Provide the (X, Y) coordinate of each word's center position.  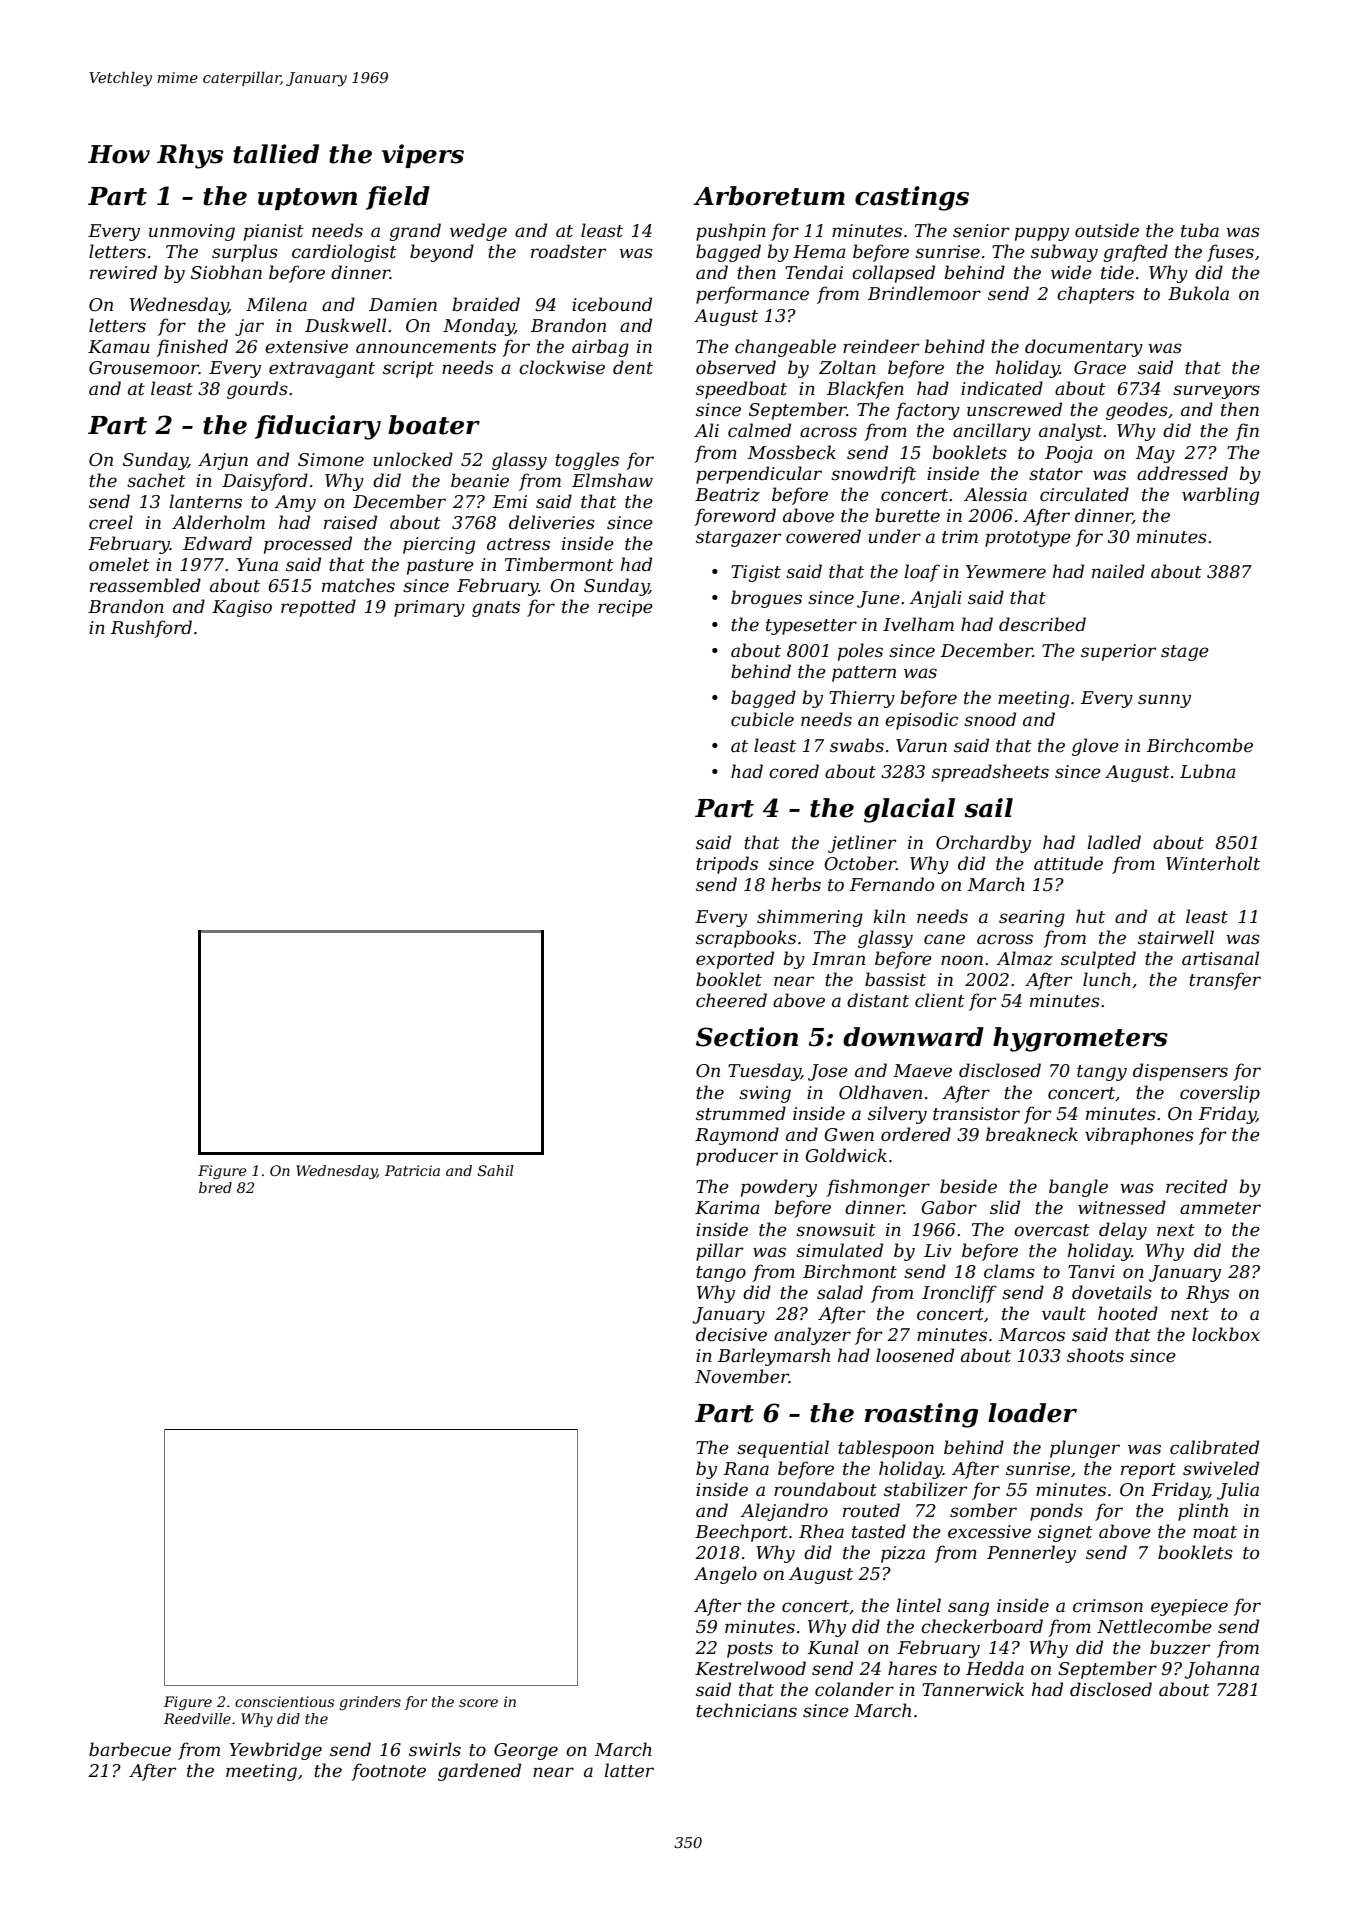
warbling (1220, 496)
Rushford (151, 629)
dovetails (1112, 1292)
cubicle (762, 719)
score (478, 1703)
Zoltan (847, 367)
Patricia (412, 1170)
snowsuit (836, 1230)
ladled (1114, 842)
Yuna (257, 564)
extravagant (322, 370)
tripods (727, 865)
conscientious (284, 1701)
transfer (1225, 981)
